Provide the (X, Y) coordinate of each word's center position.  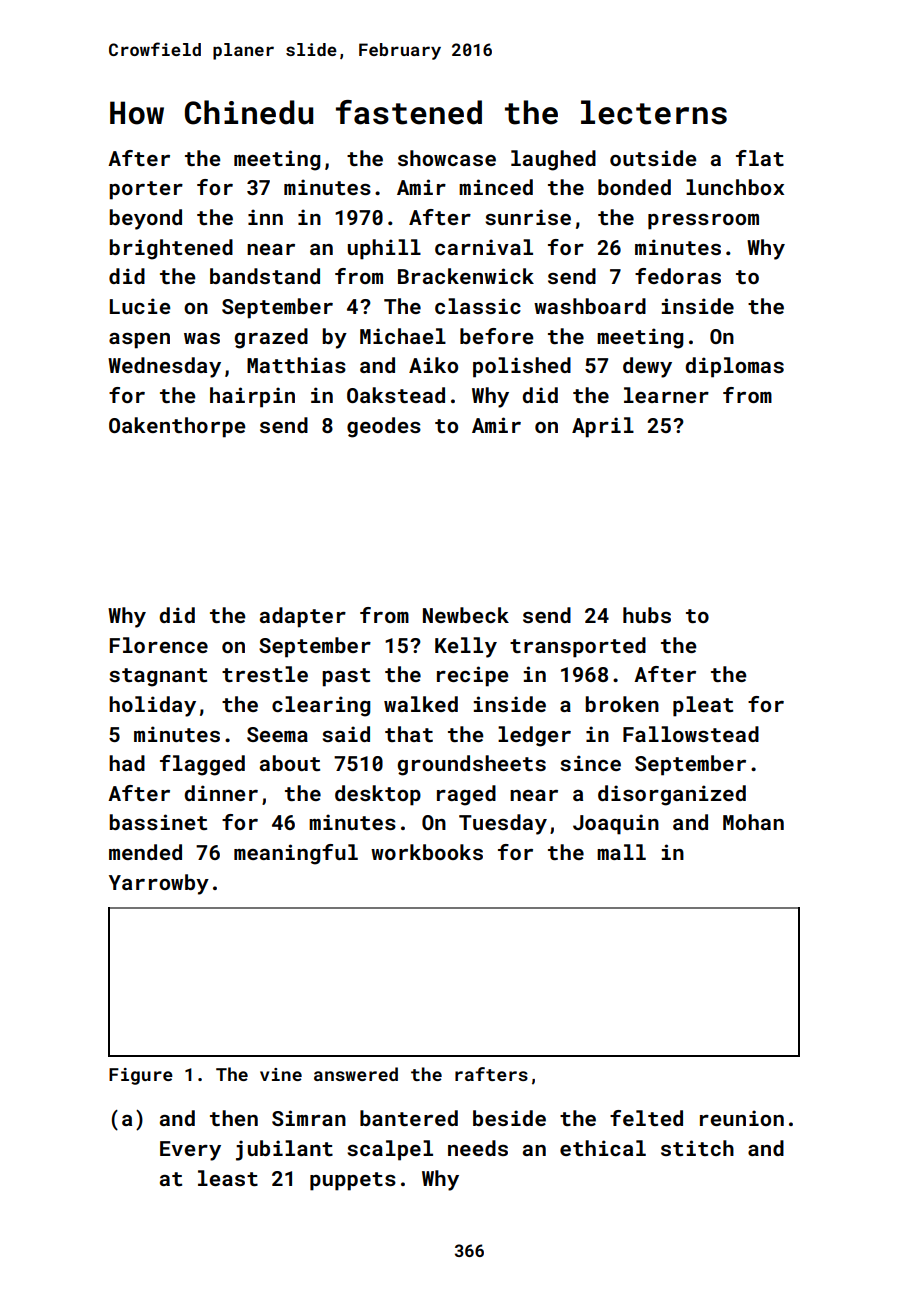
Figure (141, 1076)
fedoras (678, 276)
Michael (403, 336)
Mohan (753, 822)
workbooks (427, 852)
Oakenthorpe (177, 427)
